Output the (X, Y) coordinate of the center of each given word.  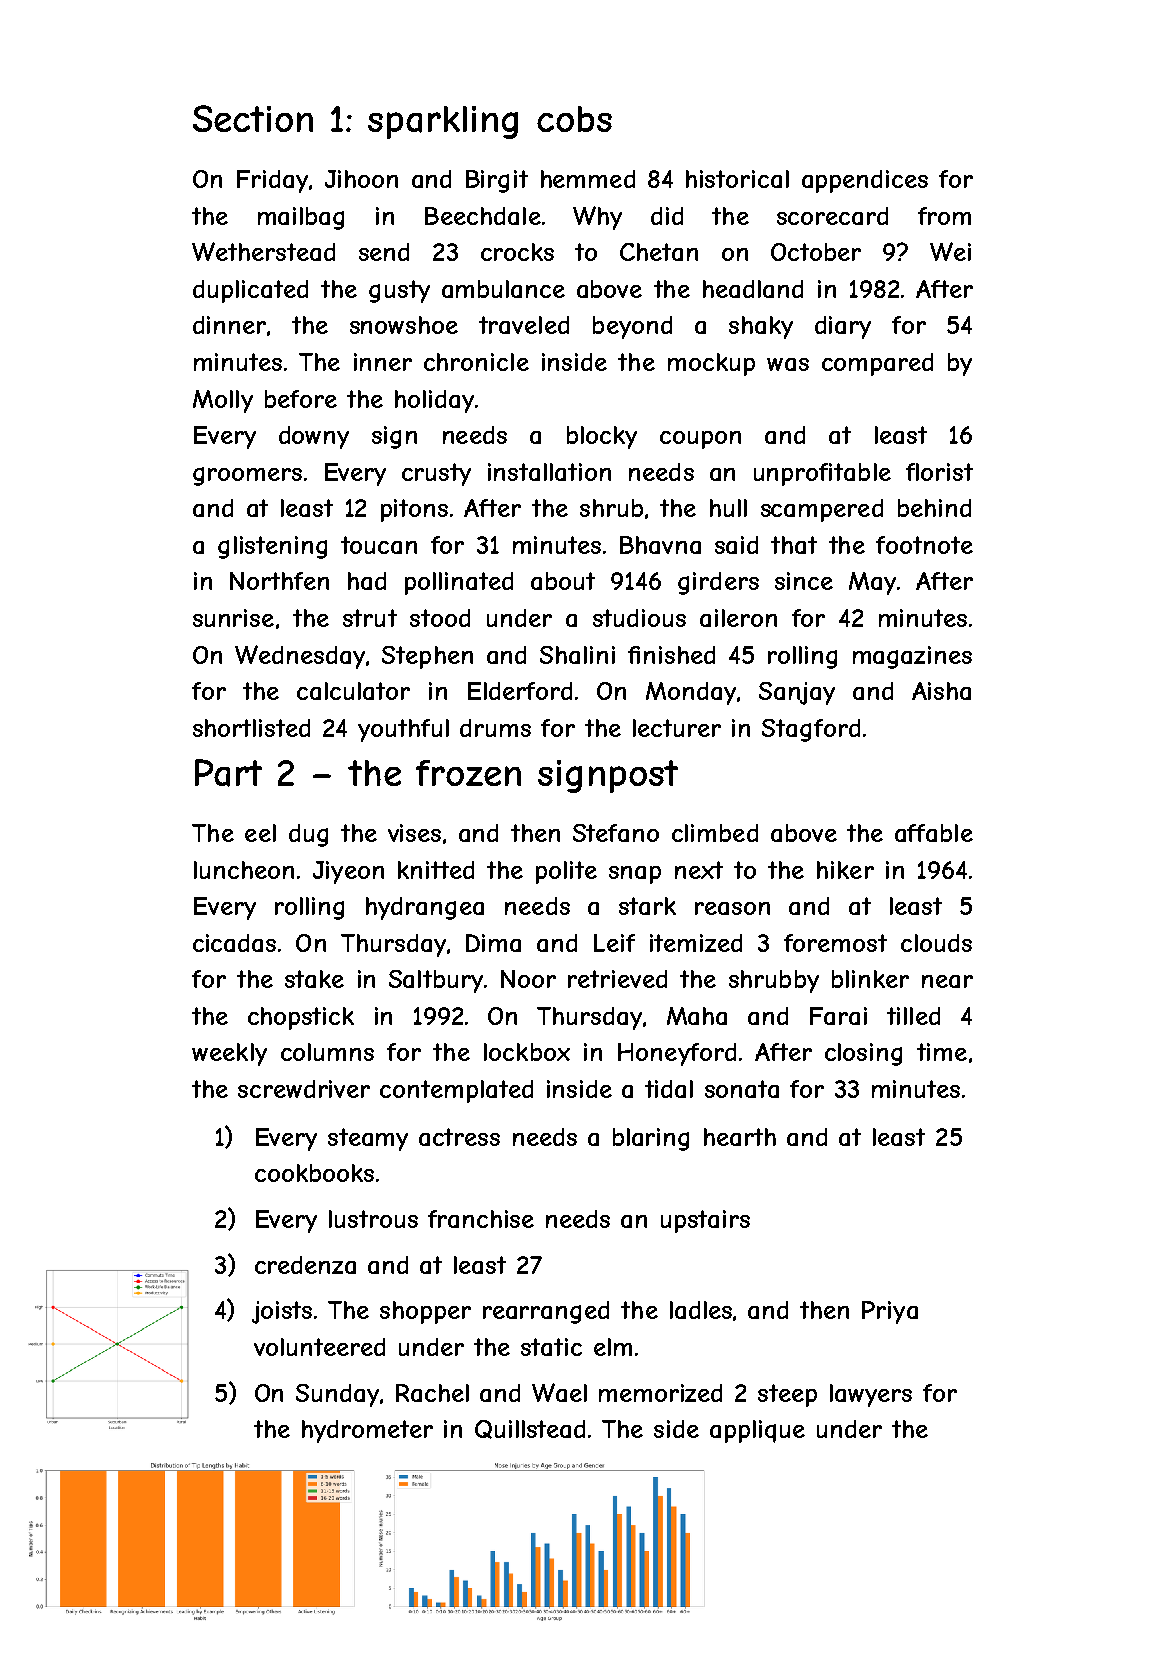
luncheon (244, 870)
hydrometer (367, 1431)
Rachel (432, 1393)
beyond (632, 327)
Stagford (811, 730)
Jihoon (361, 179)
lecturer (677, 728)
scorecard (832, 216)
